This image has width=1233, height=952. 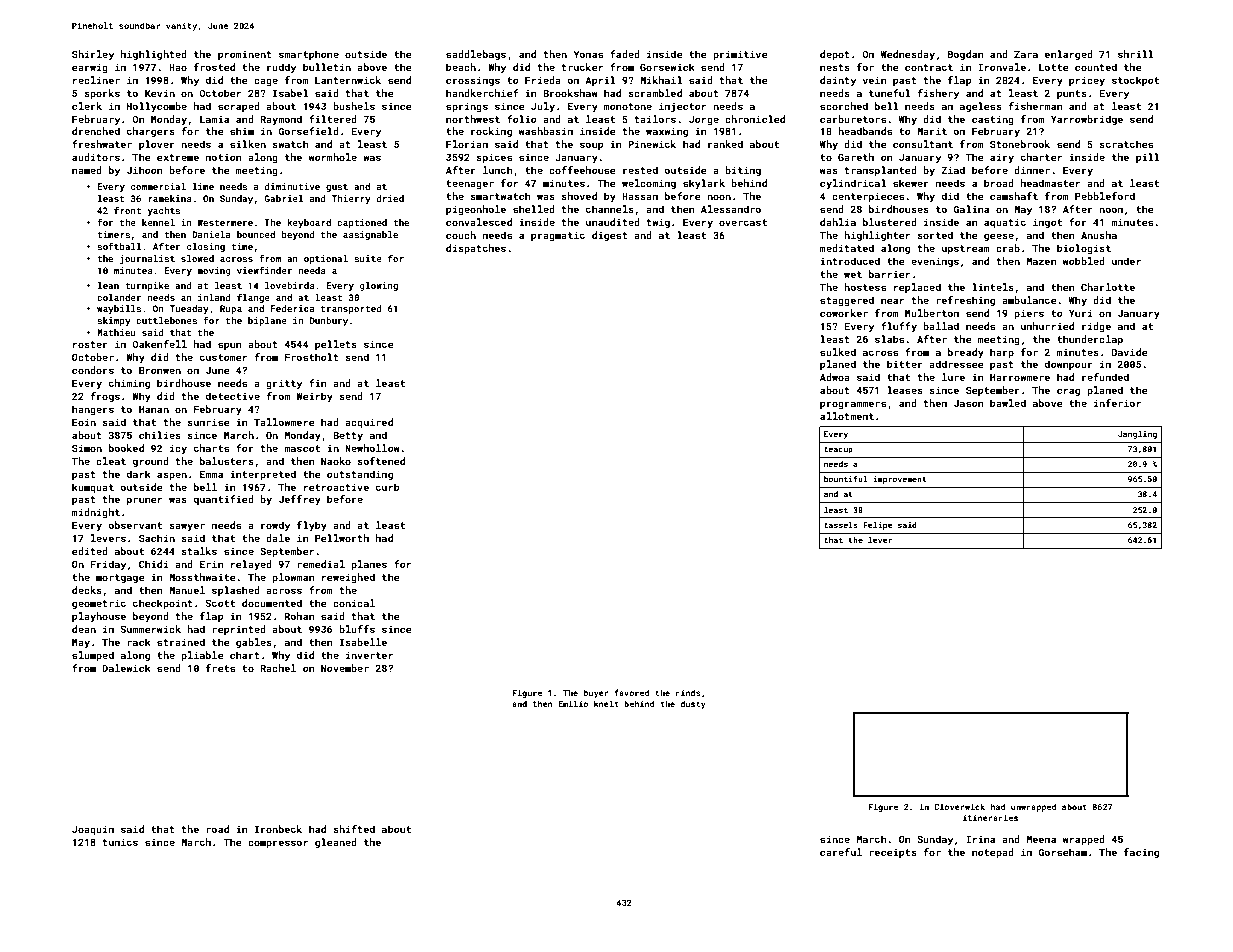 I want to click on softball, so click(x=119, y=246).
